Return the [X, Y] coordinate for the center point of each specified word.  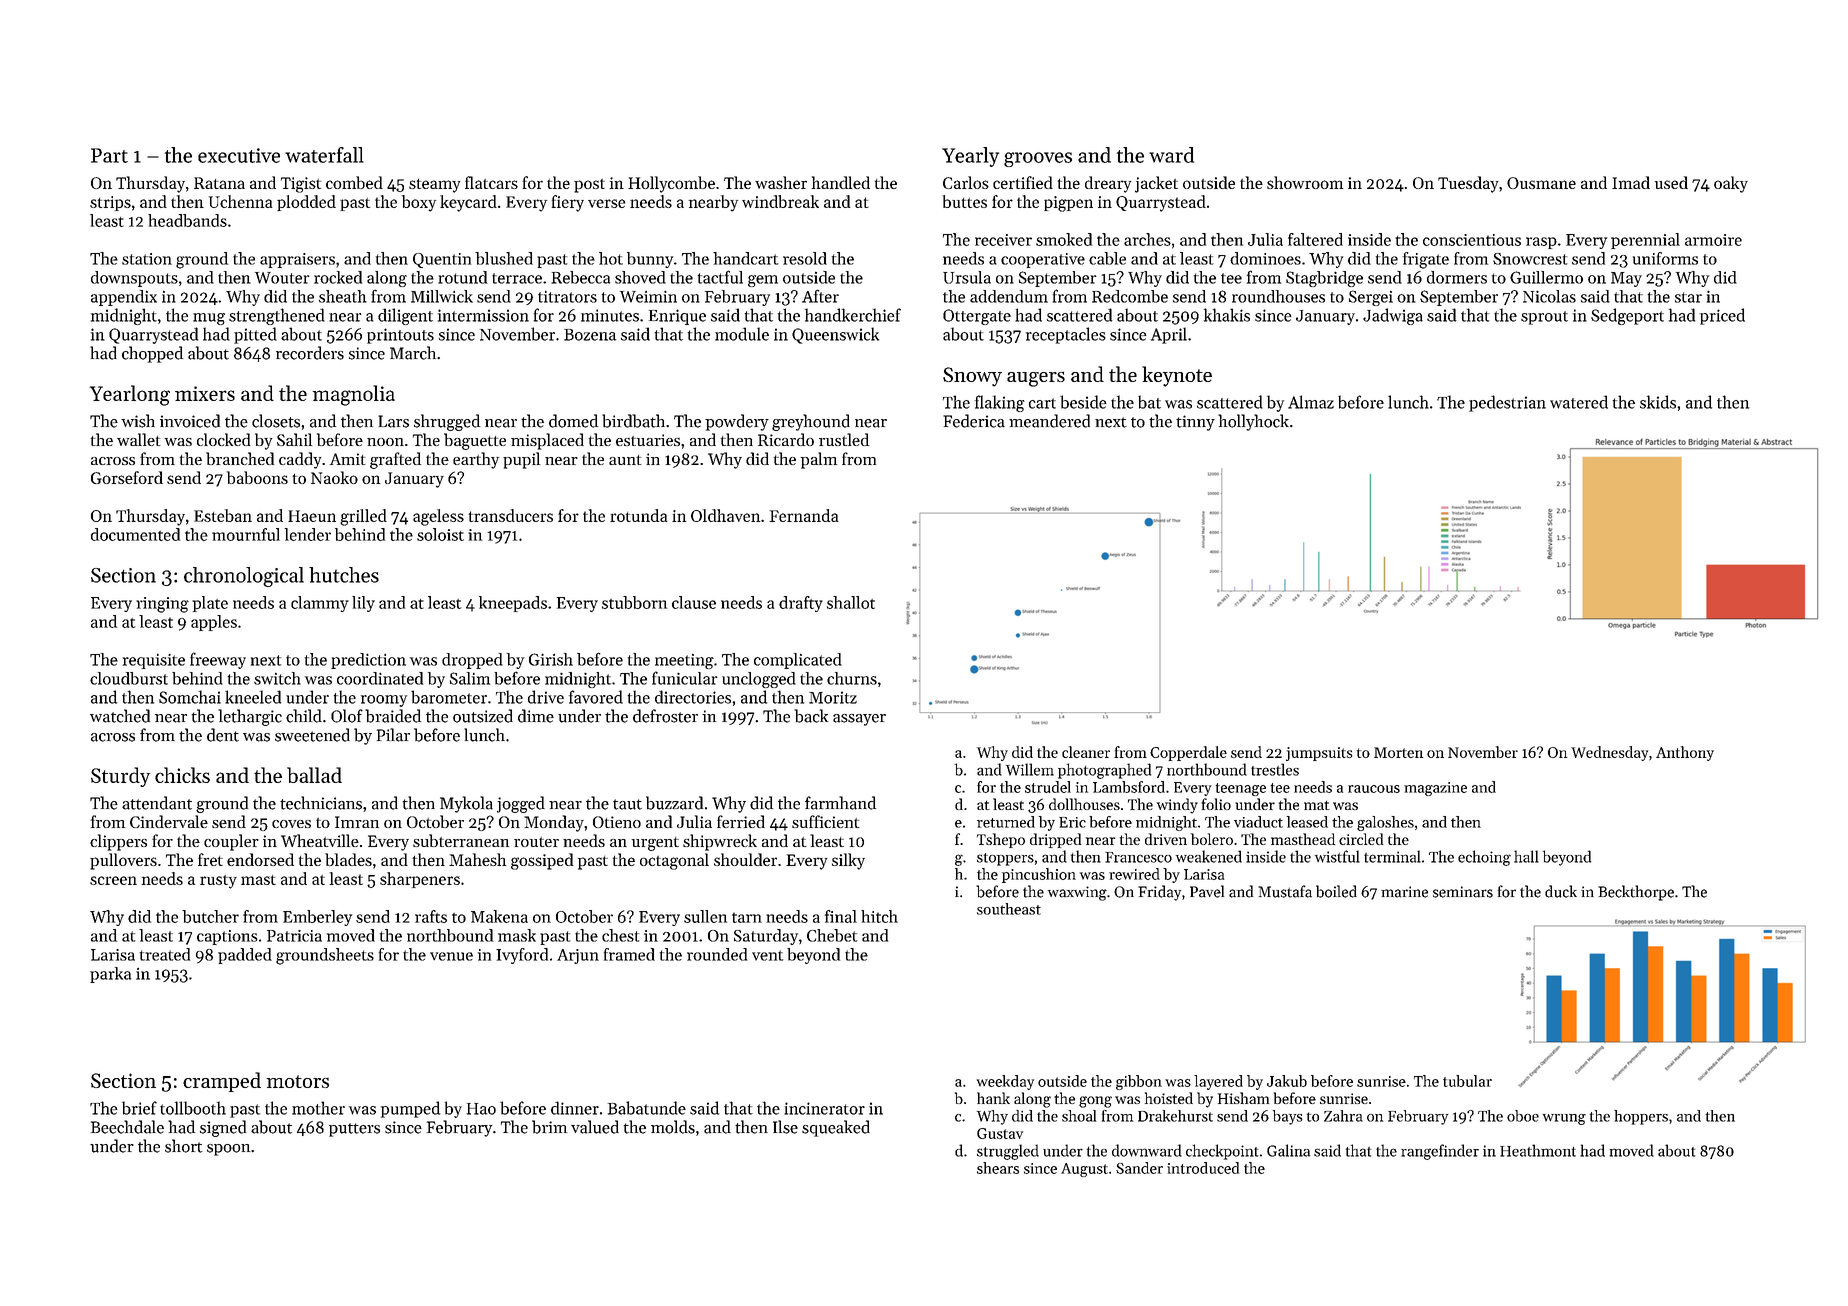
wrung [1564, 1119]
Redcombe [1130, 296]
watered [1579, 402]
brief [139, 1108]
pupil [521, 460]
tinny [1195, 423]
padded [245, 956]
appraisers [297, 260]
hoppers [1641, 1117]
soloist [440, 534]
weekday [1005, 1082]
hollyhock [1253, 422]
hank [993, 1098]
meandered [1049, 421]
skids [1658, 402]
